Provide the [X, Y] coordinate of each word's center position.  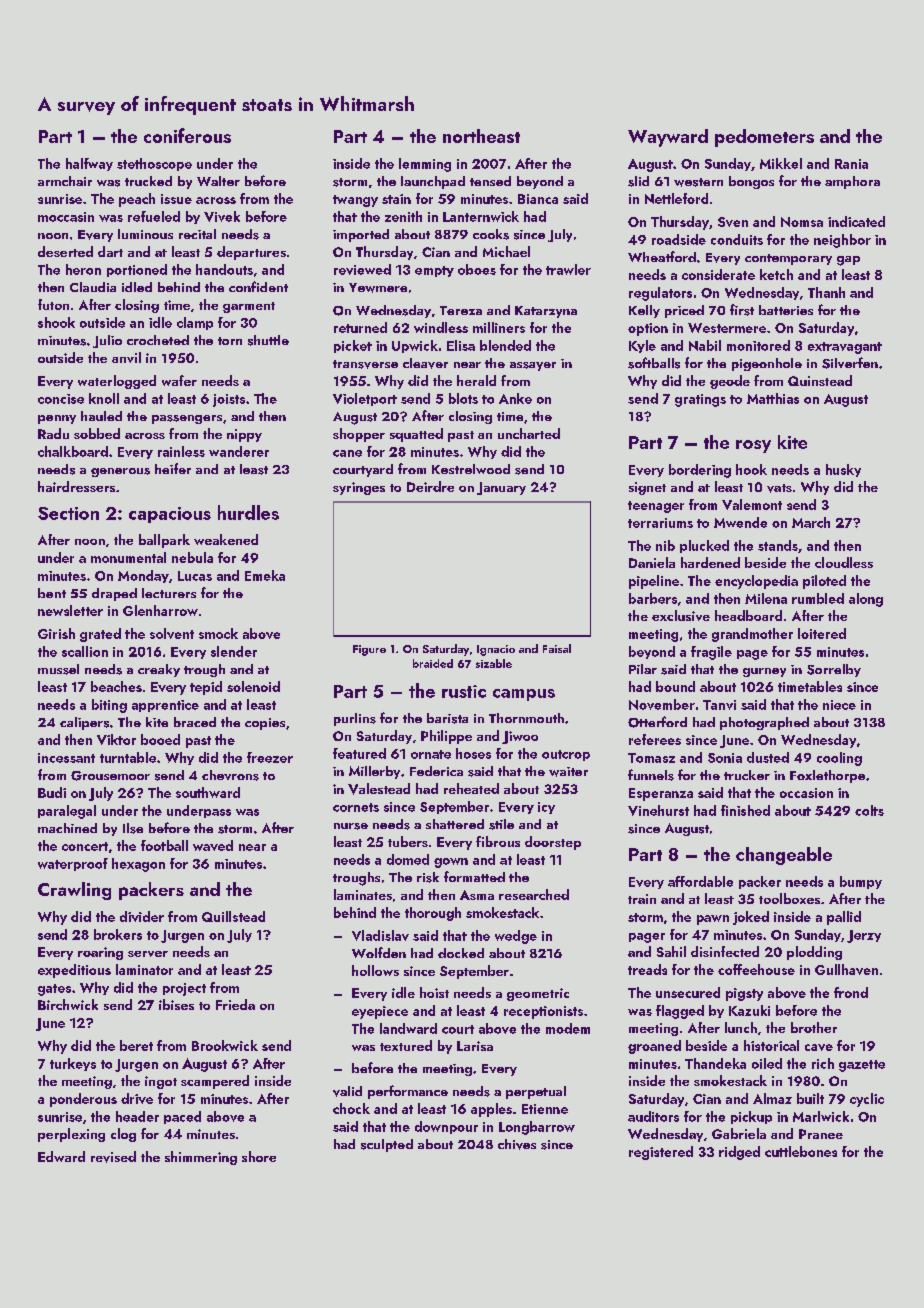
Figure [369, 650]
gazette [862, 1066]
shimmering [201, 1158]
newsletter [70, 610]
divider [142, 916]
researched [534, 894]
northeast [481, 136]
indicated [856, 221]
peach [137, 200]
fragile [711, 653]
